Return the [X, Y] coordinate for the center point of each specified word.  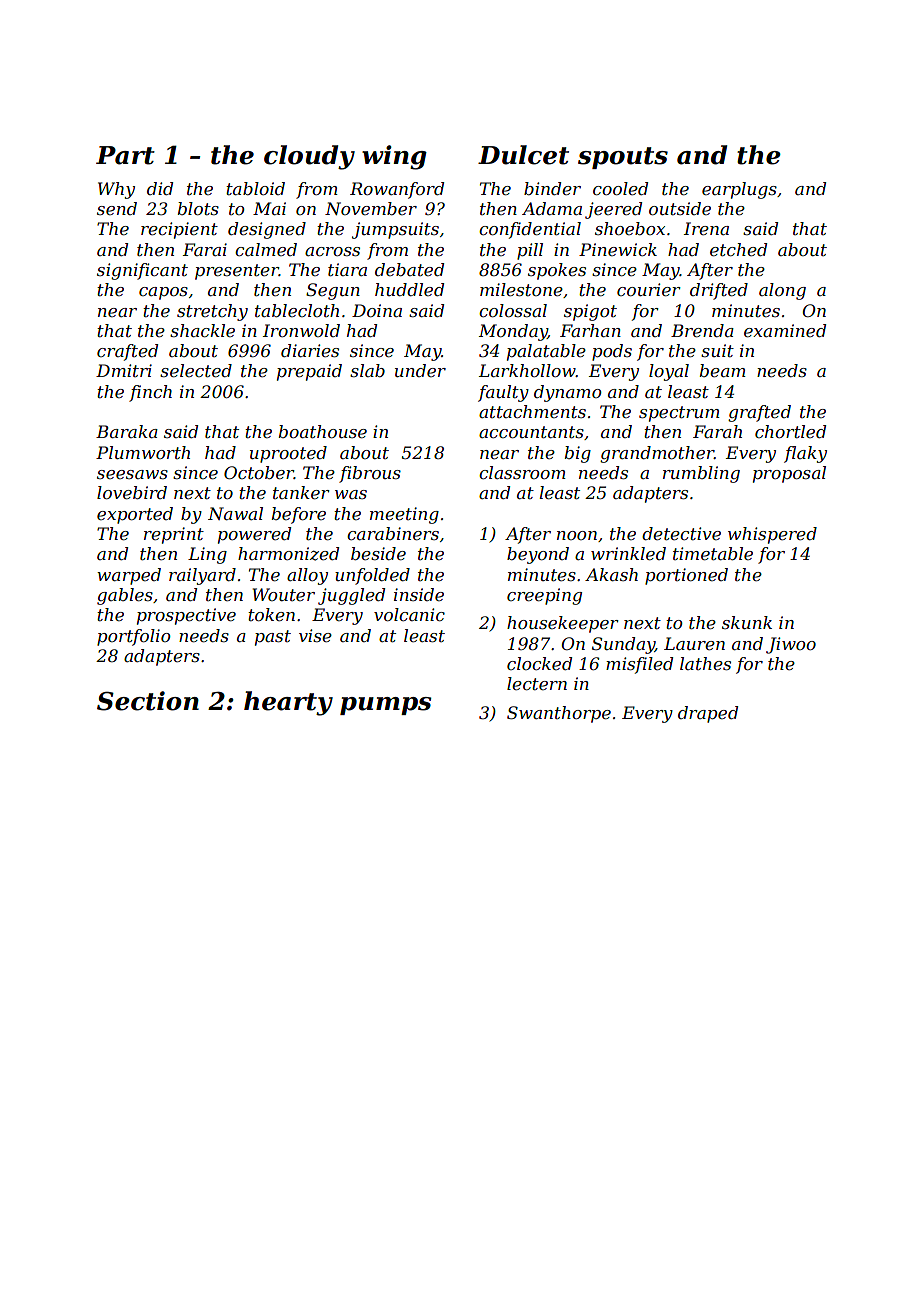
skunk [747, 622]
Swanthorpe [559, 714]
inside [419, 594]
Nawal [235, 513]
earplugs [739, 190]
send [117, 208]
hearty [288, 703]
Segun [333, 291]
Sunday [623, 645]
